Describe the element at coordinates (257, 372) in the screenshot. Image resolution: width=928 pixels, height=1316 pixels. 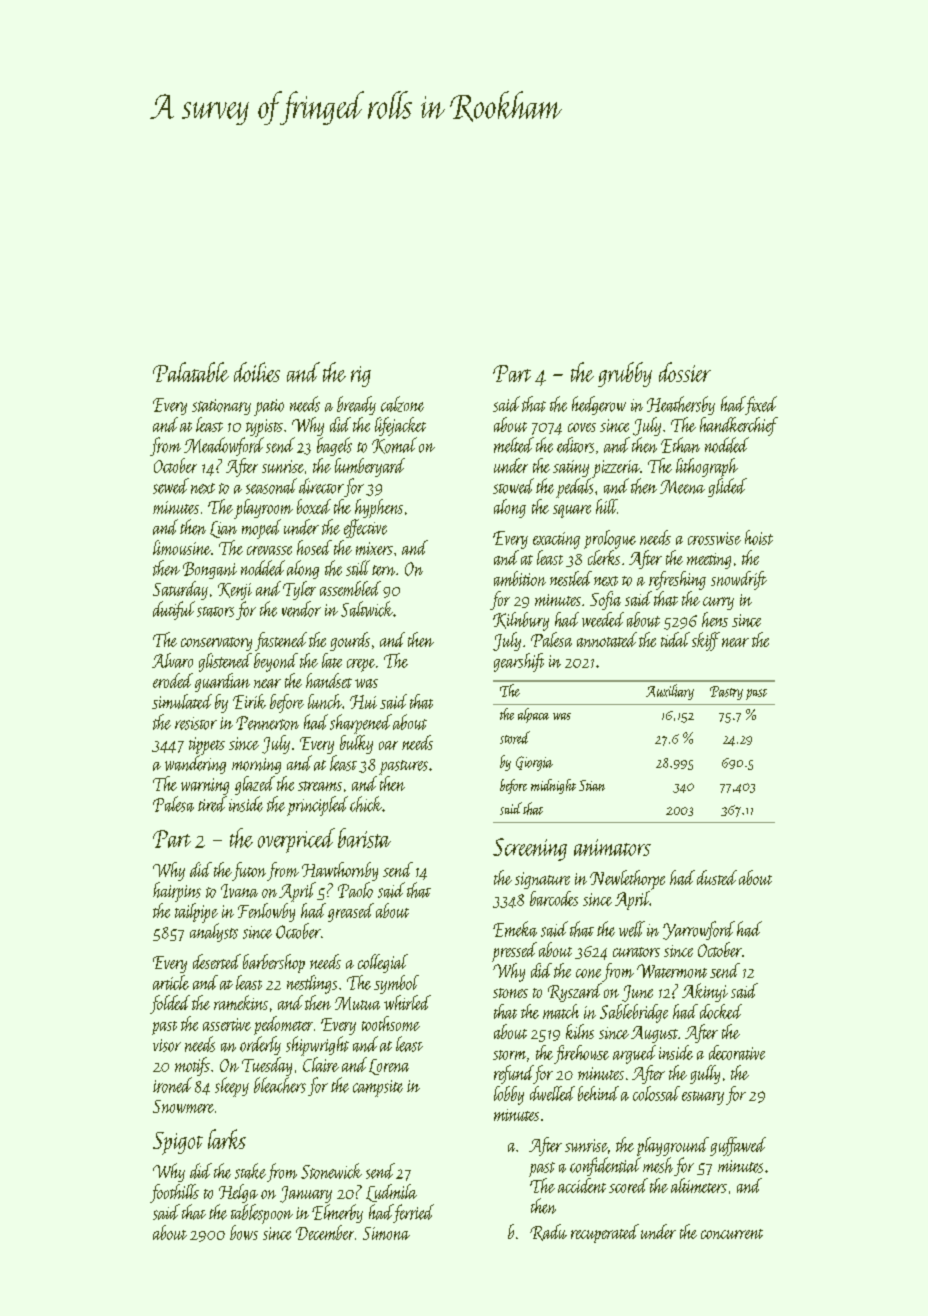
I see `doilies` at that location.
